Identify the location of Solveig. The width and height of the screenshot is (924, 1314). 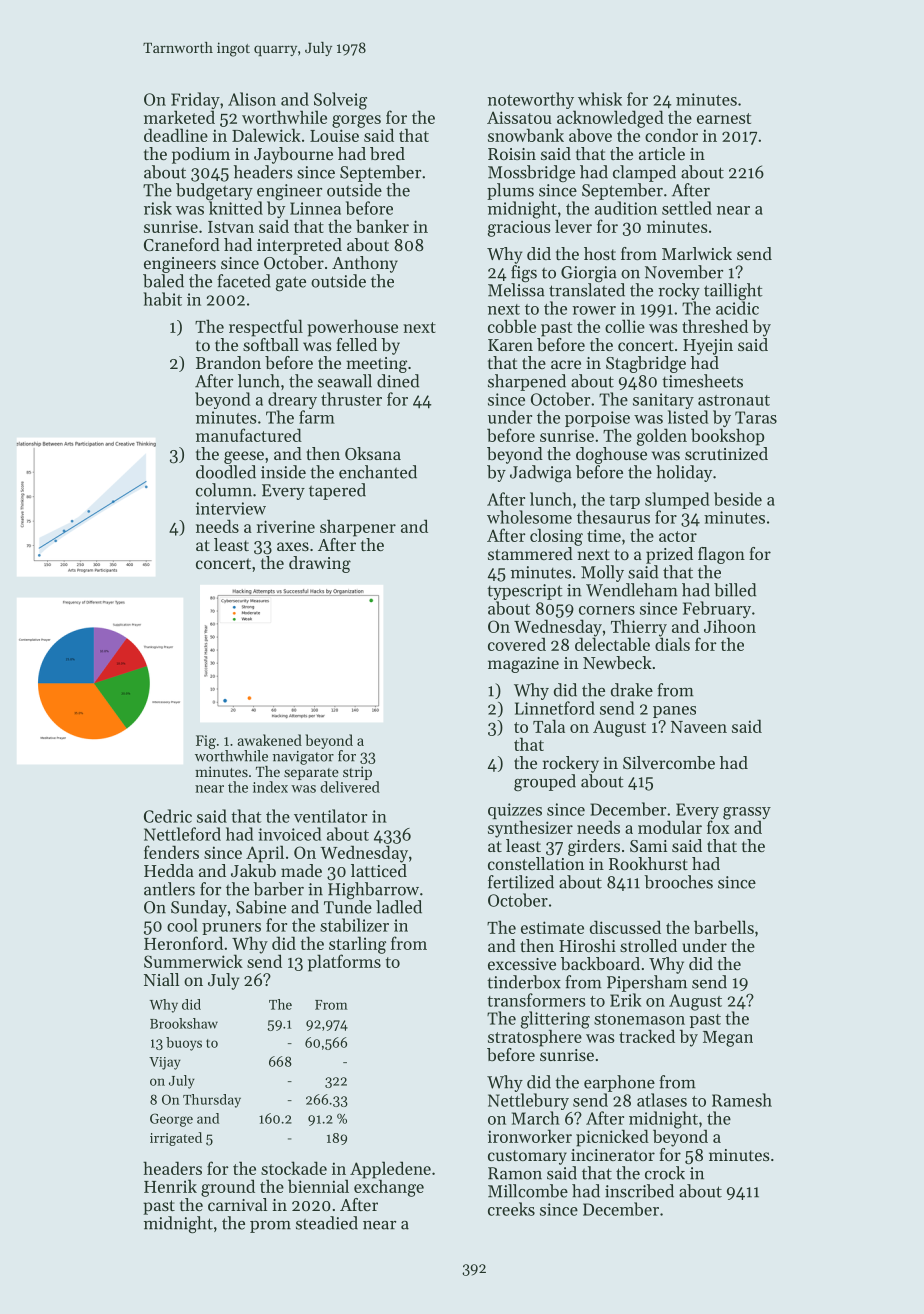
(340, 101).
